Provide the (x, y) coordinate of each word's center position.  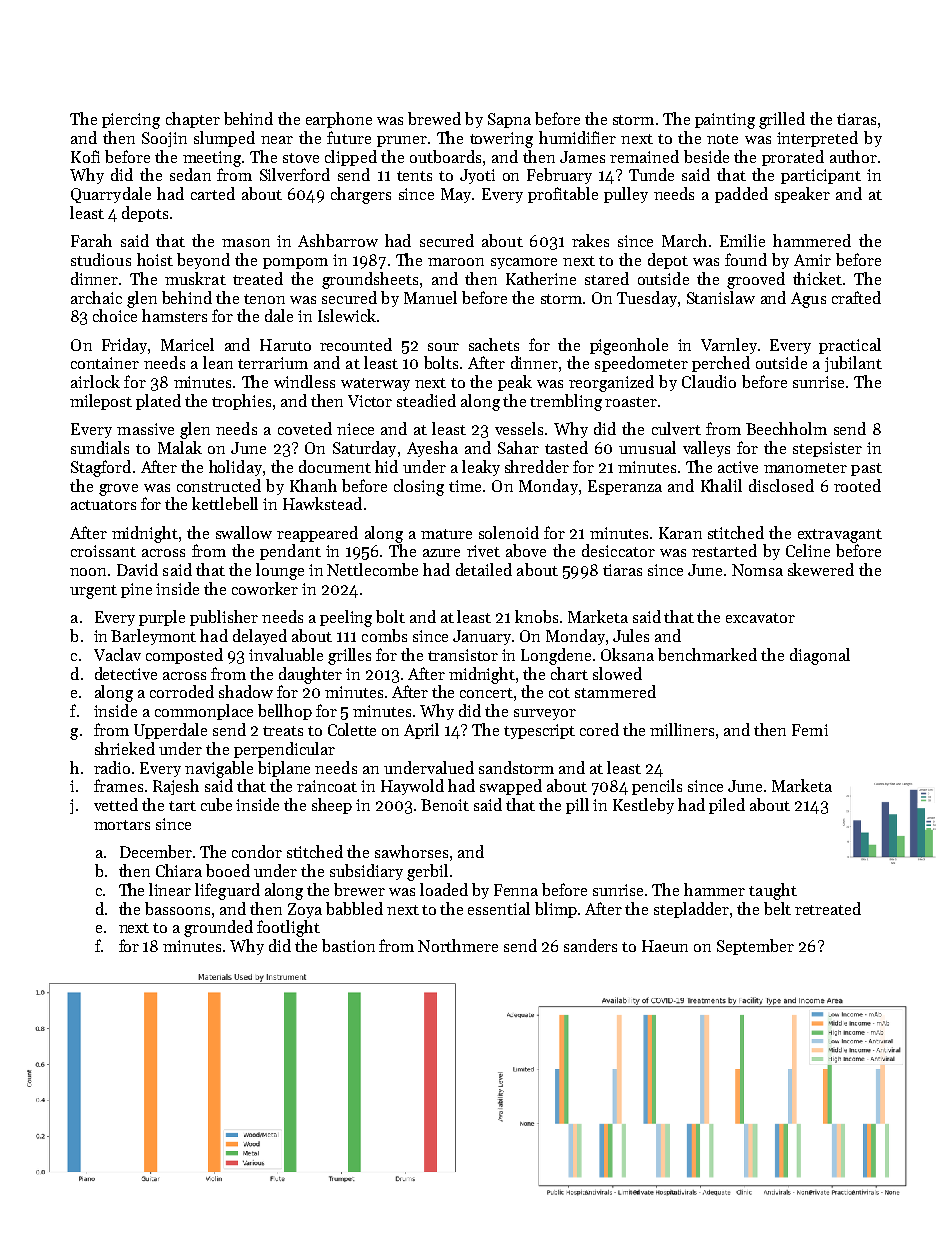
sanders (590, 945)
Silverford (295, 174)
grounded (218, 928)
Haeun (665, 946)
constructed (219, 485)
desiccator (618, 550)
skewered (821, 569)
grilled (782, 120)
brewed (434, 118)
